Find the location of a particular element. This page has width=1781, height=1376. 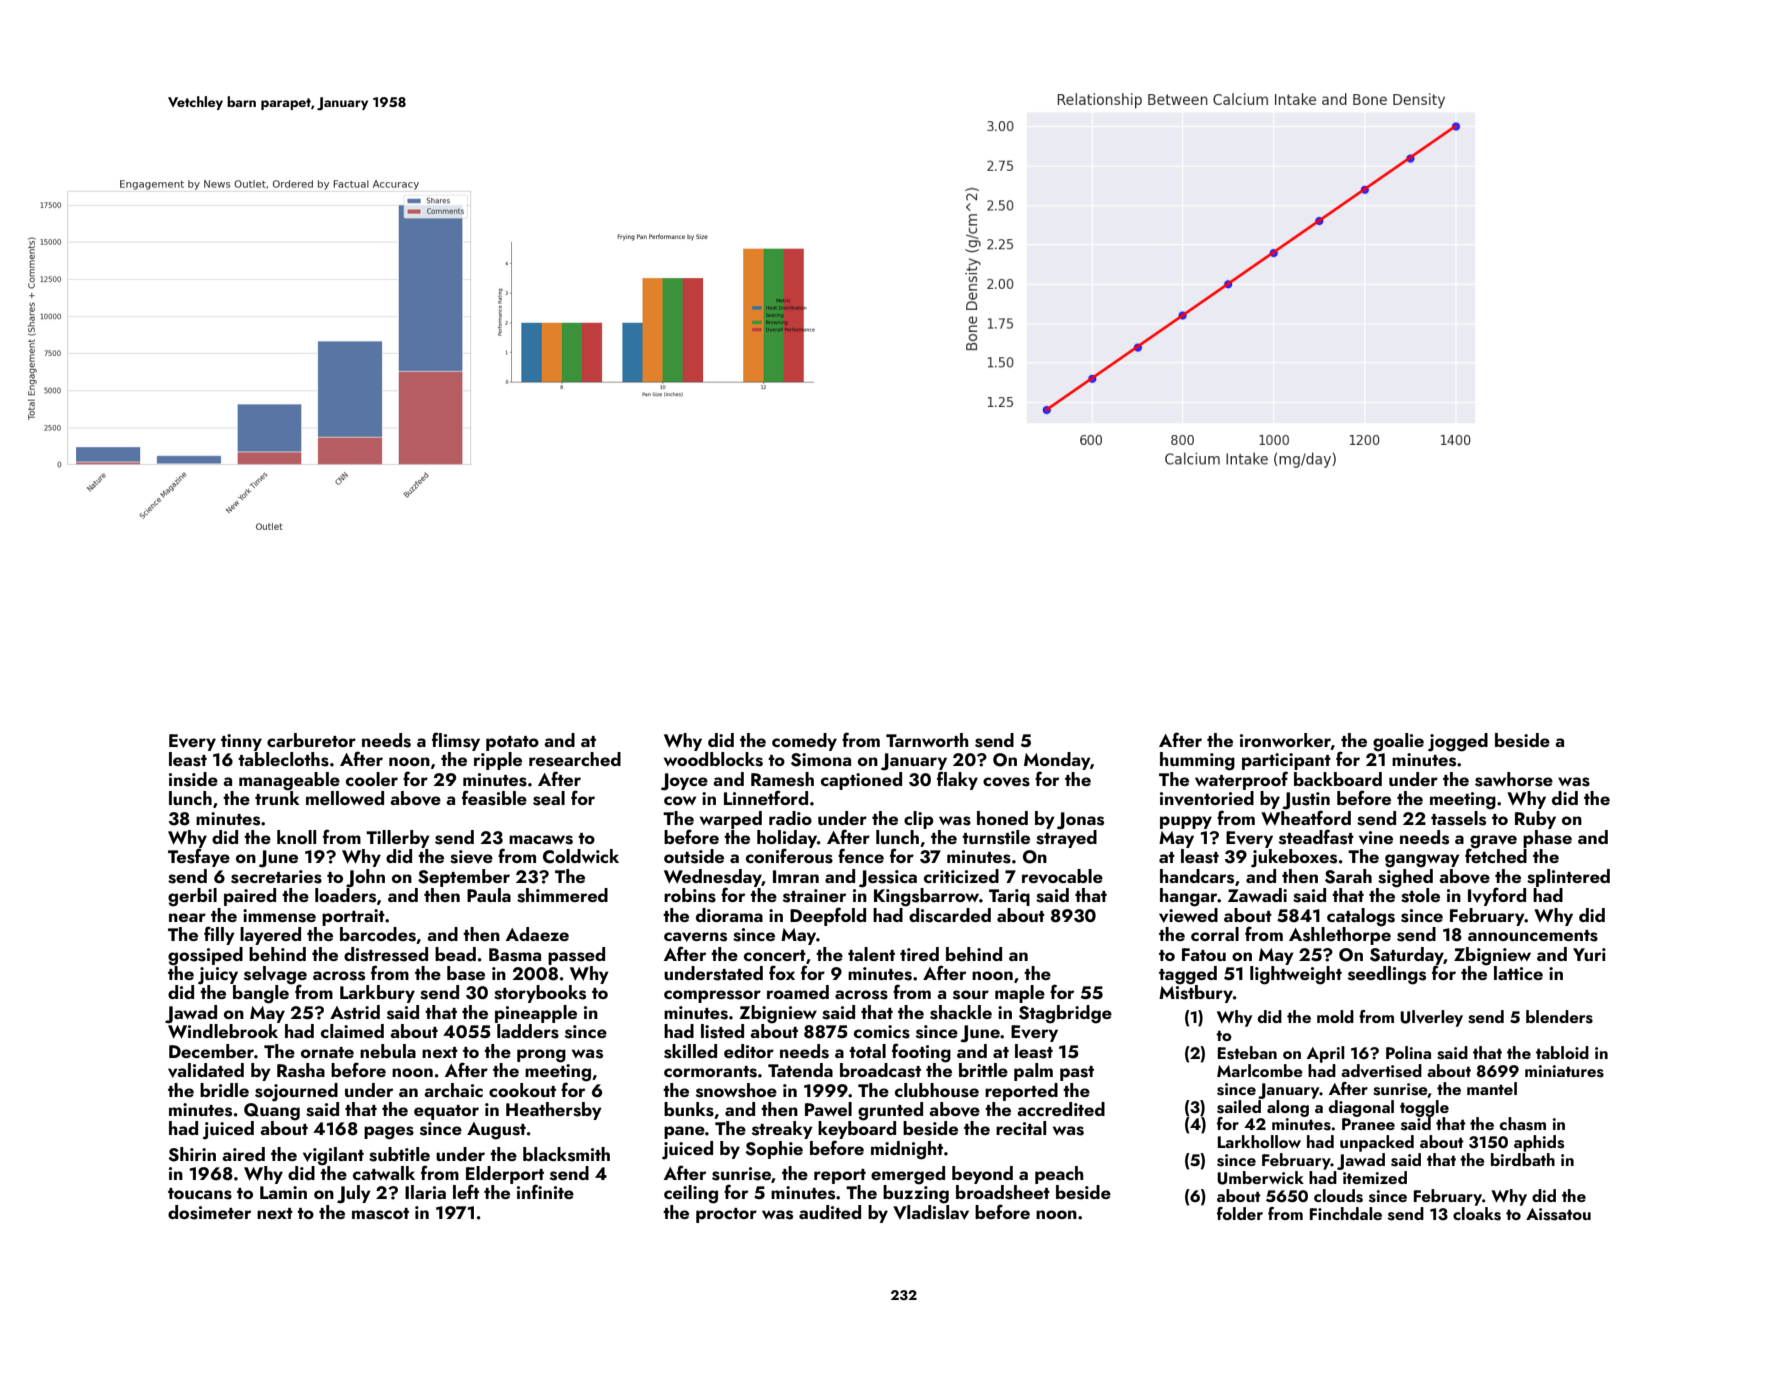

handcars is located at coordinates (1197, 876).
